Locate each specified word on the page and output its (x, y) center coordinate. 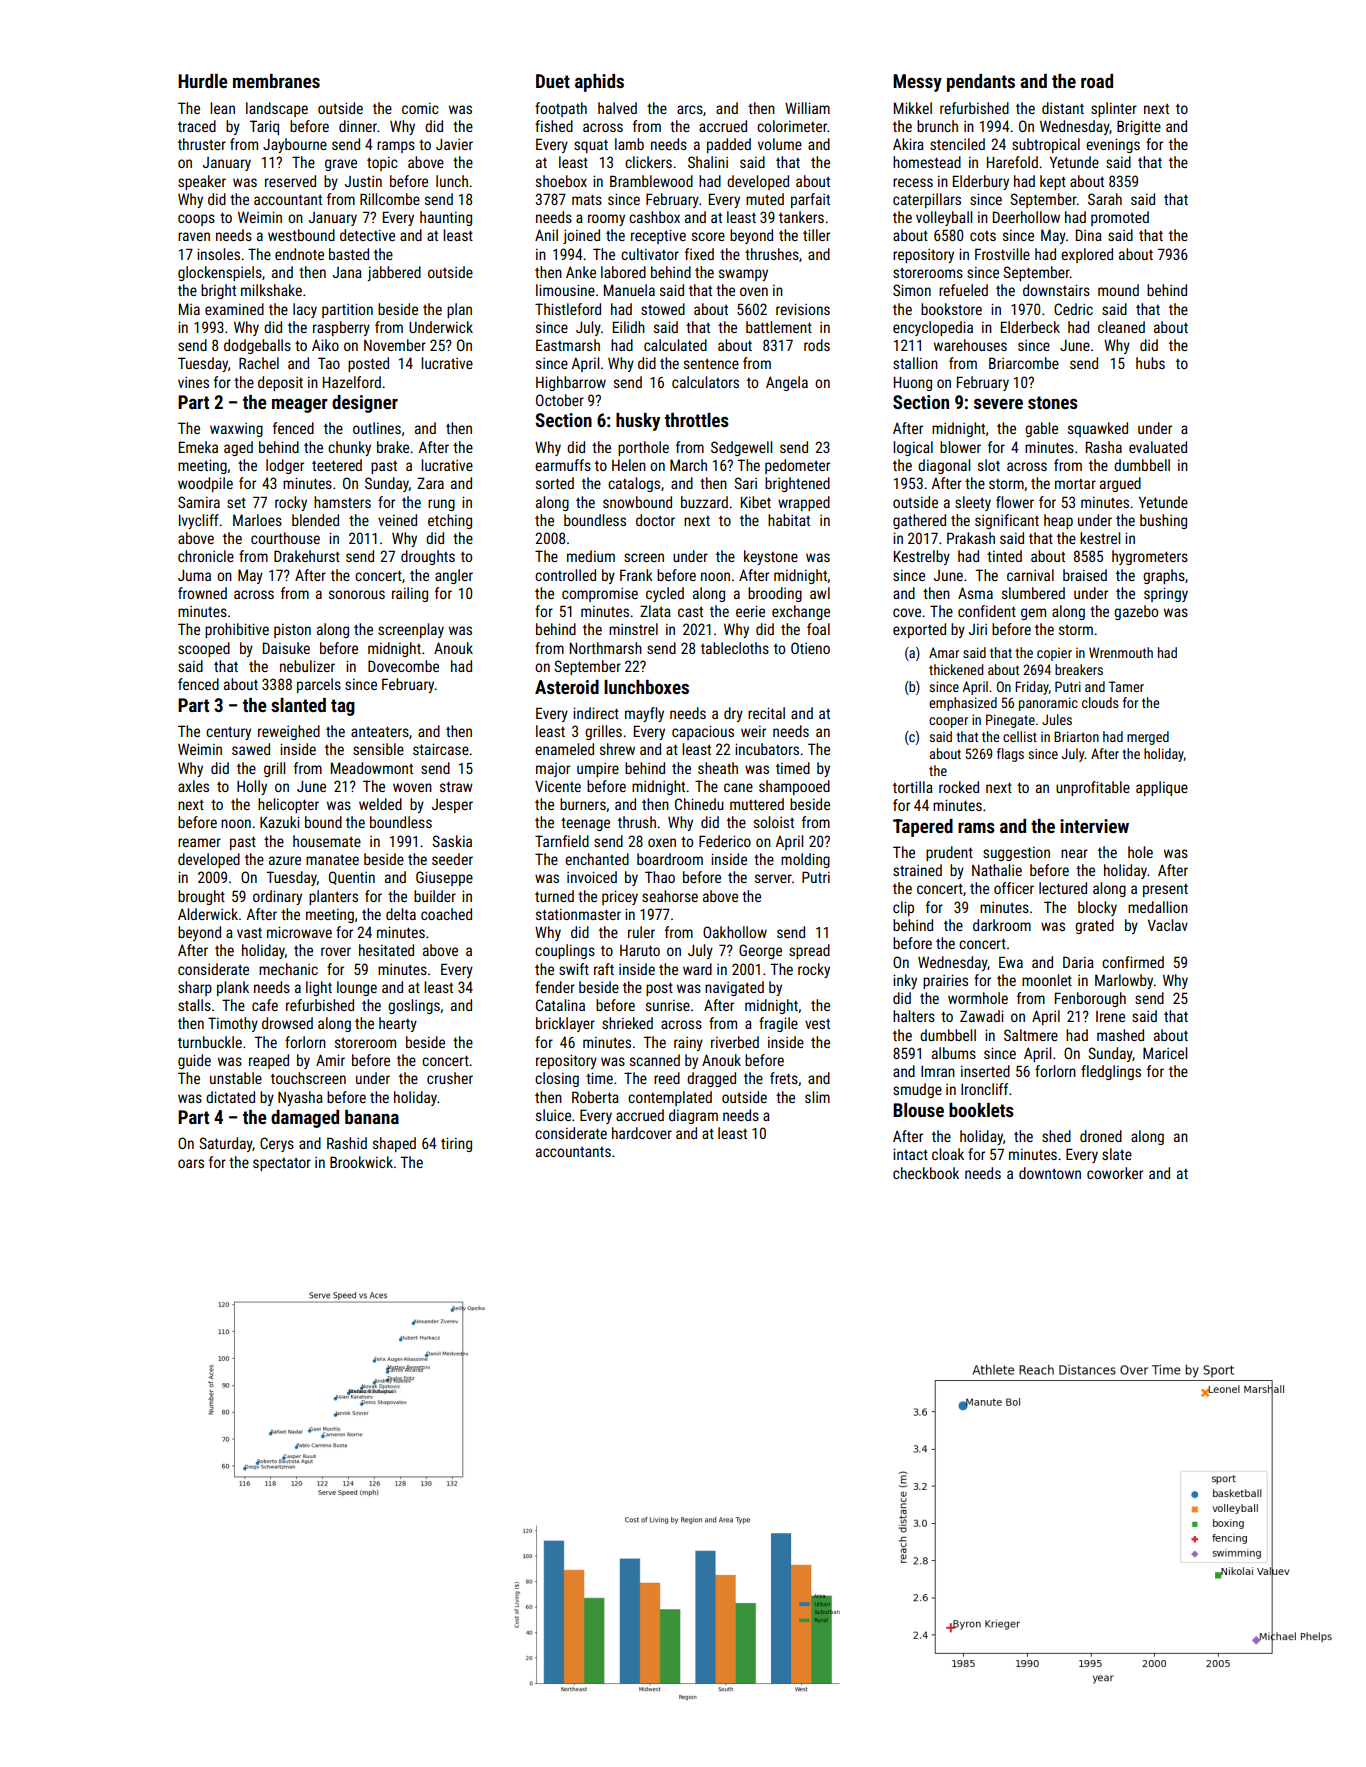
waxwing (236, 430)
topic (382, 164)
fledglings (1111, 1072)
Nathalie (997, 870)
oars (191, 1163)
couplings (565, 951)
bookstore (951, 309)
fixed (699, 254)
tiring (456, 1144)
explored (1087, 255)
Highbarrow (571, 383)
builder (435, 896)
